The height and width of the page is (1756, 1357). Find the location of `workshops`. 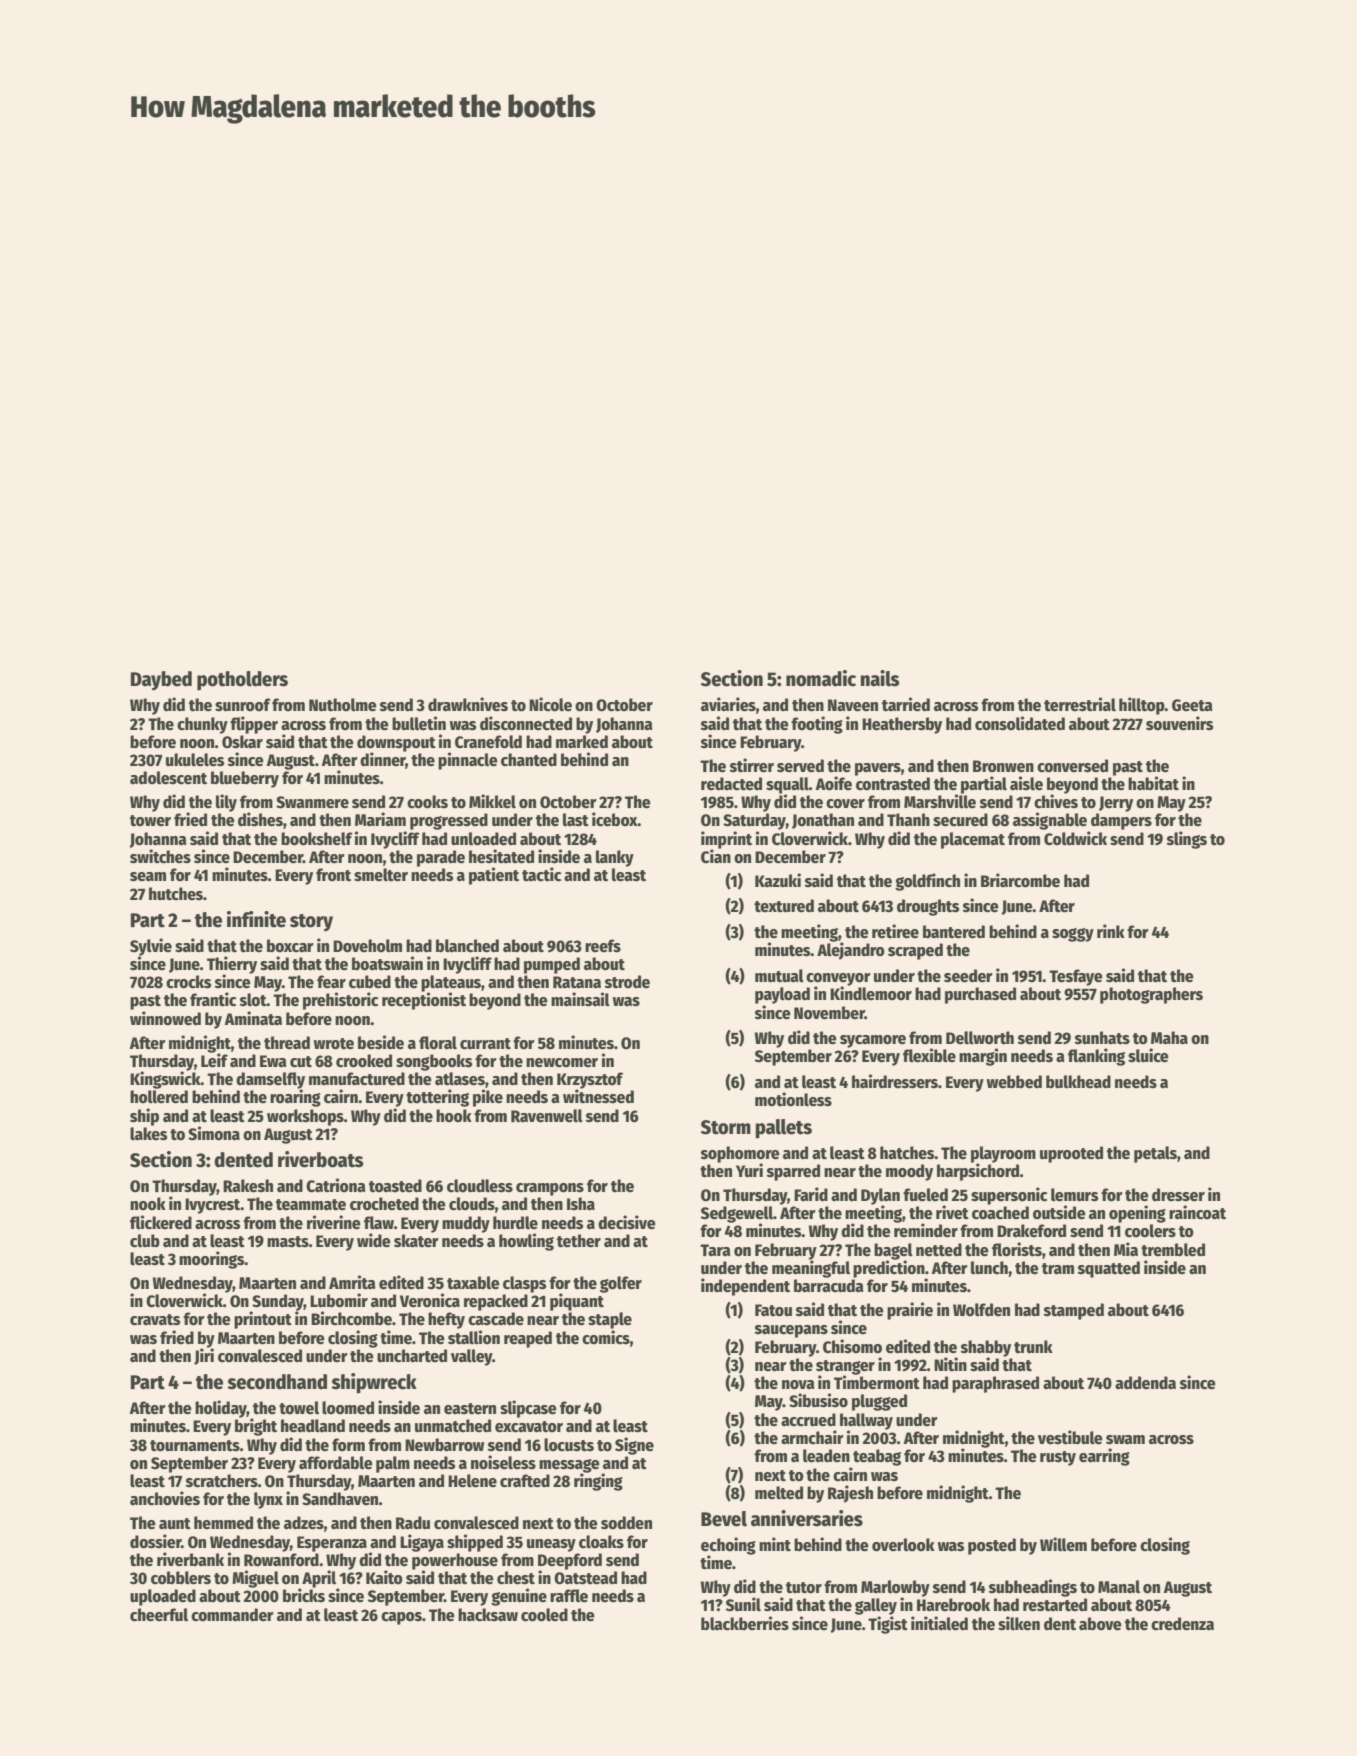

workshops is located at coordinates (305, 1117).
